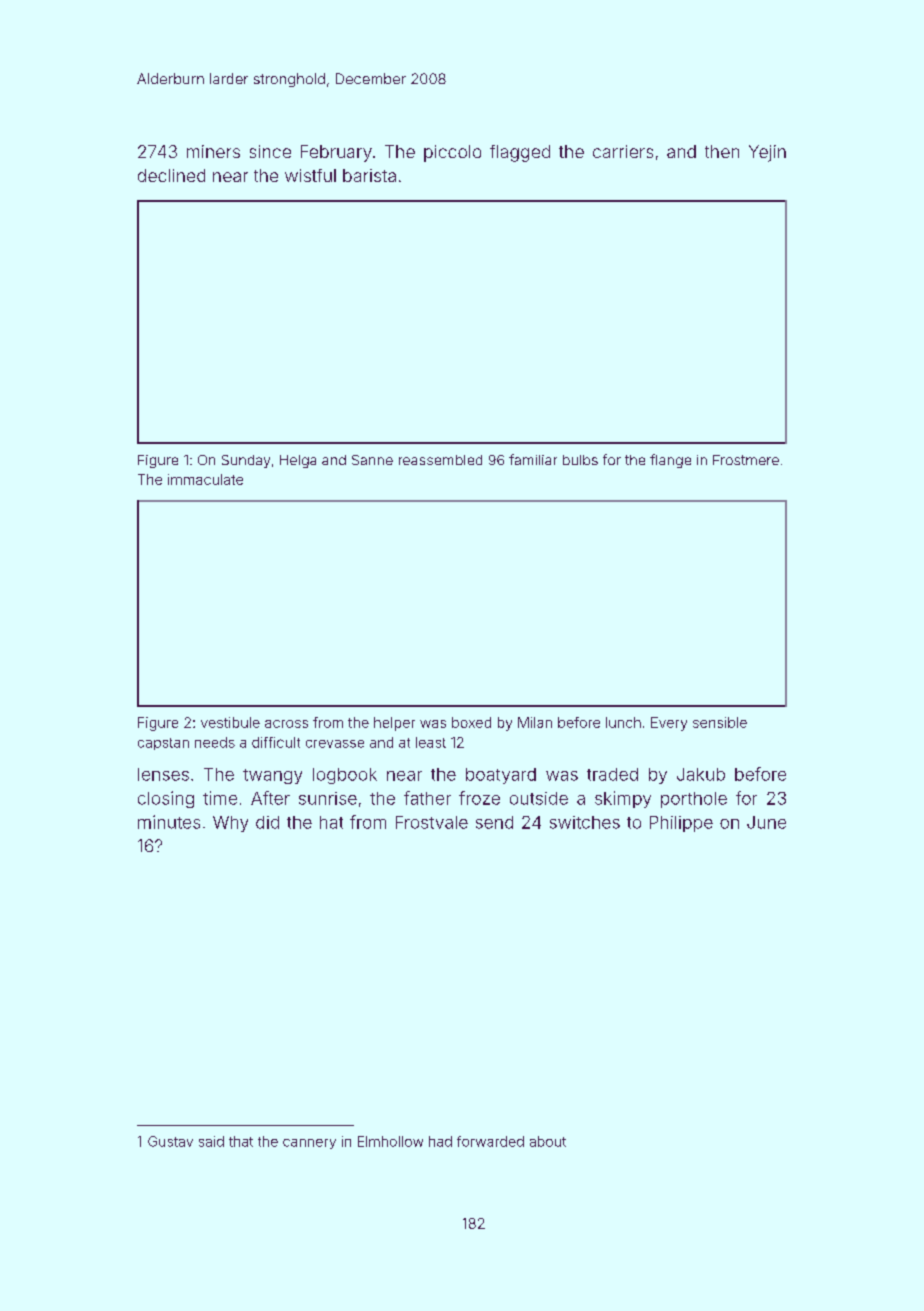 The width and height of the screenshot is (924, 1311). Describe the element at coordinates (722, 151) in the screenshot. I see `then` at that location.
